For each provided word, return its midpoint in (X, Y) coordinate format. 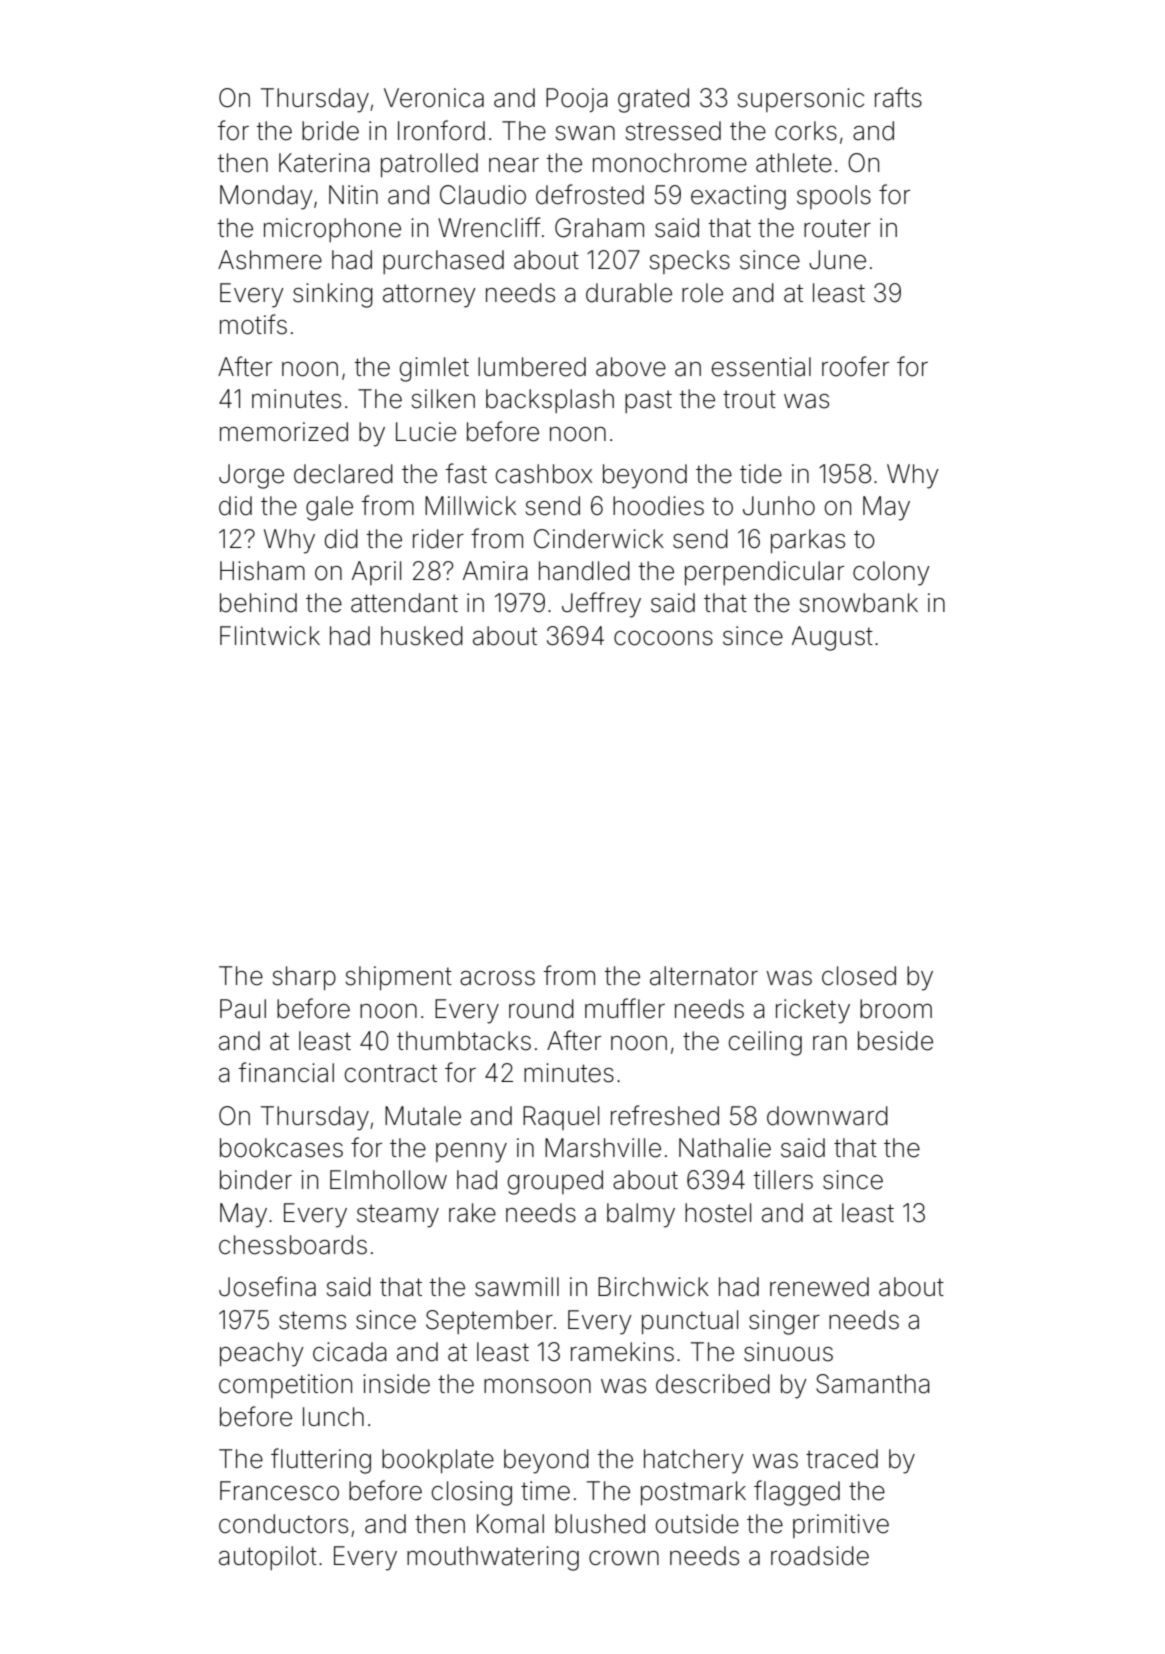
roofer (855, 366)
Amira (495, 571)
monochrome (670, 163)
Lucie (426, 432)
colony (891, 573)
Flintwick (270, 635)
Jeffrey (601, 605)
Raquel (561, 1118)
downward (827, 1116)
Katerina (324, 163)
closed (859, 976)
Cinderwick (599, 539)
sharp (304, 978)
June (837, 260)
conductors (283, 1524)
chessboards (293, 1245)
